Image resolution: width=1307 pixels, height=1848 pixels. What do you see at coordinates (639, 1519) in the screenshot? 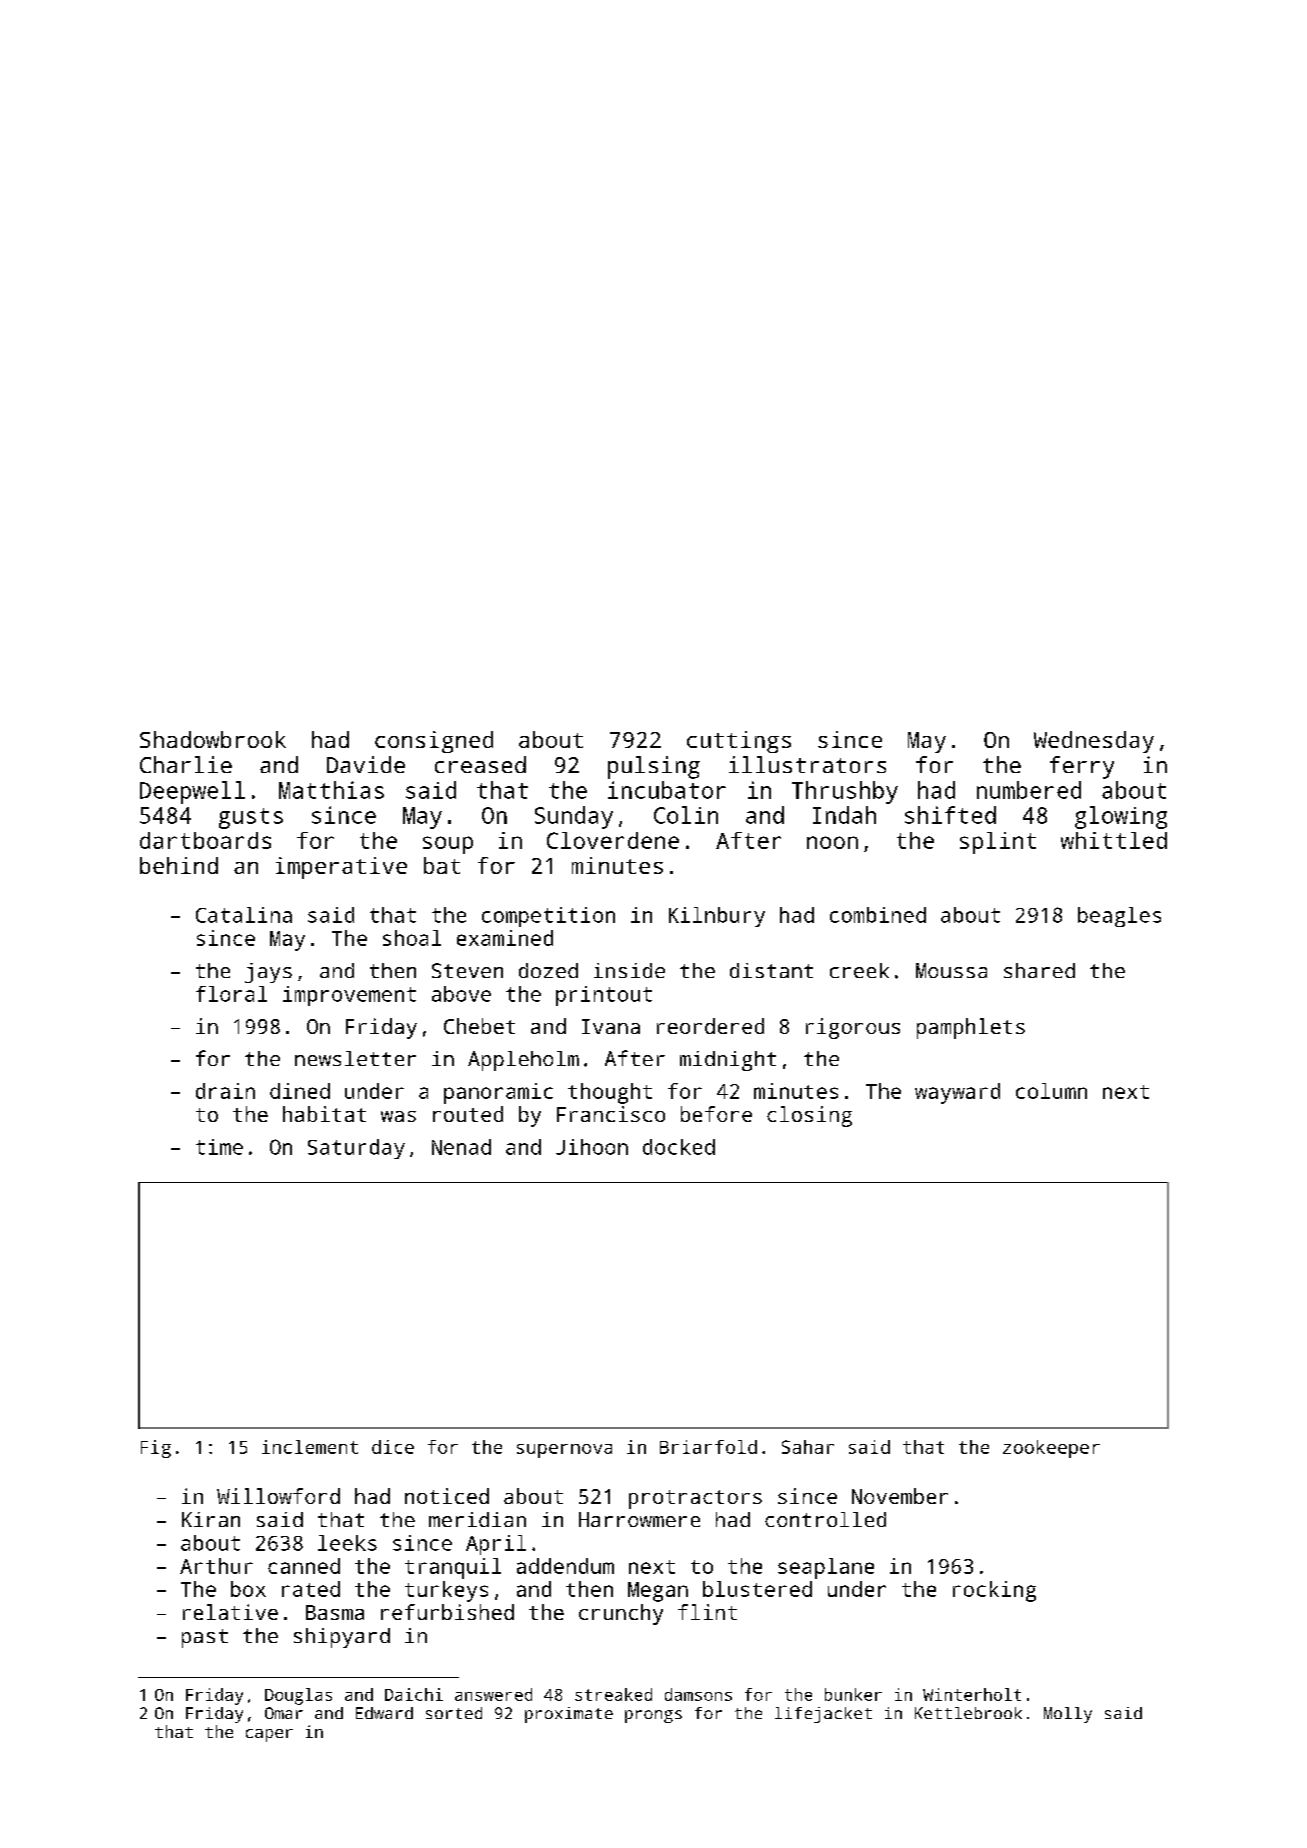
I see `Harrowmere` at bounding box center [639, 1519].
